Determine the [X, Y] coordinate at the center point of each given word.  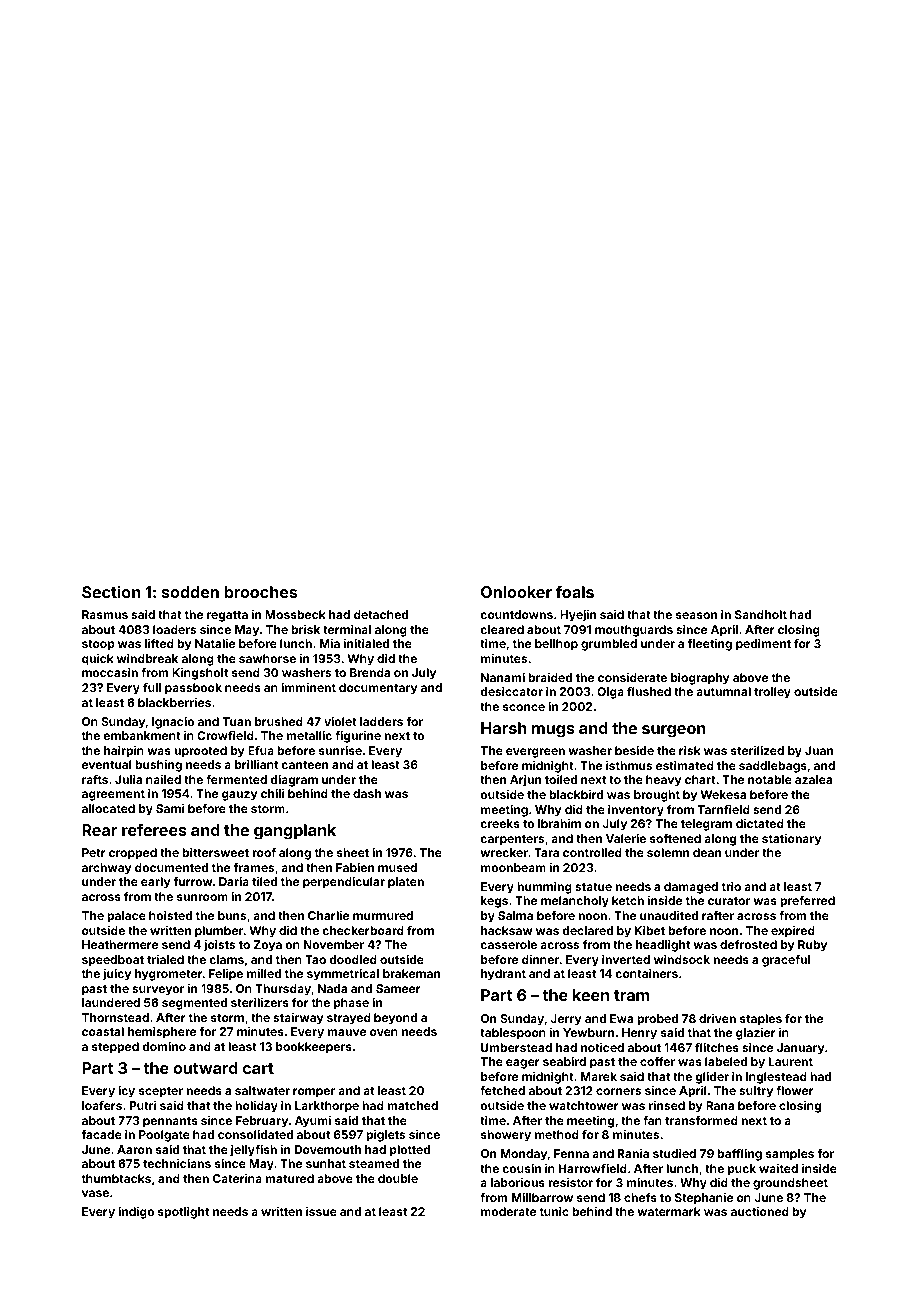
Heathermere [120, 944]
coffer [657, 1061]
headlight [663, 946]
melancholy [575, 902]
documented [171, 867]
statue [593, 887]
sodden [190, 592]
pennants [170, 1122]
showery [506, 1136]
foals [575, 591]
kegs [494, 902]
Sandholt [761, 614]
